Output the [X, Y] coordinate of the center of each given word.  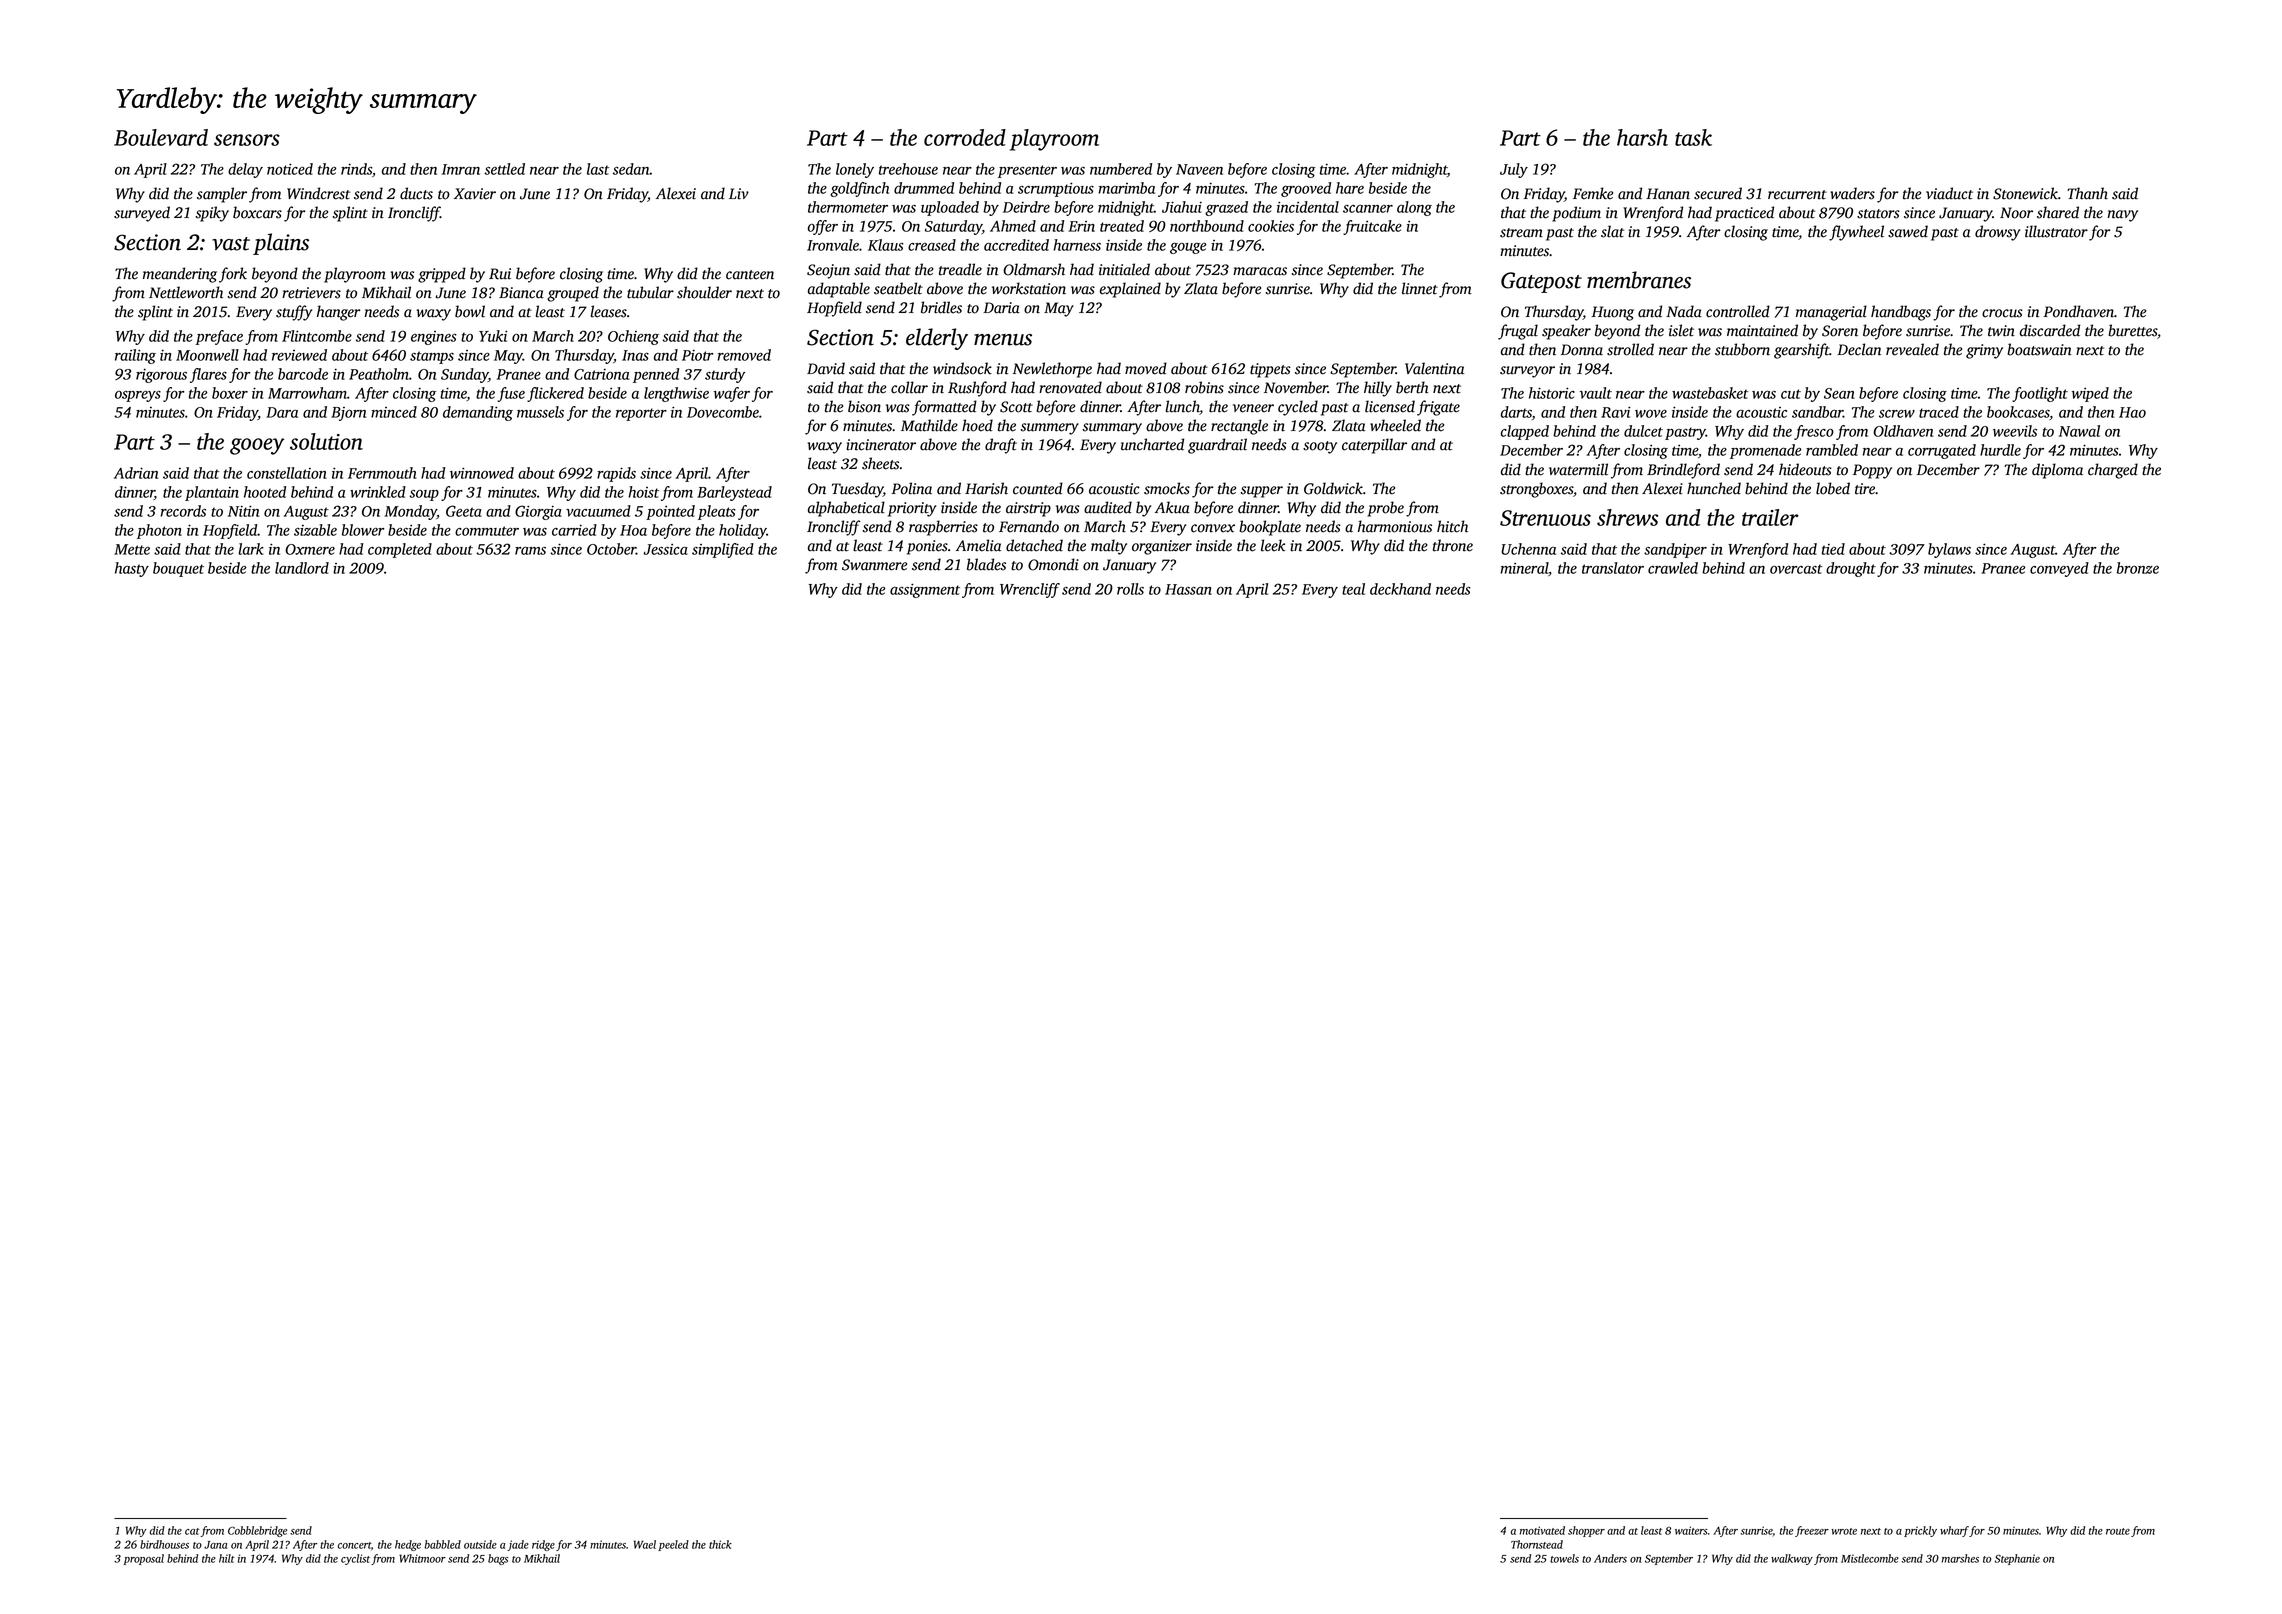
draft [1001, 446]
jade [518, 1545]
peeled [673, 1545]
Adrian [136, 473]
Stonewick [2025, 193]
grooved [1306, 189]
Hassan [1188, 589]
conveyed [2059, 569]
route [2118, 1531]
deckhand [1400, 589]
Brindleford [1683, 471]
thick [720, 1544]
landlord [302, 568]
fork [233, 275]
